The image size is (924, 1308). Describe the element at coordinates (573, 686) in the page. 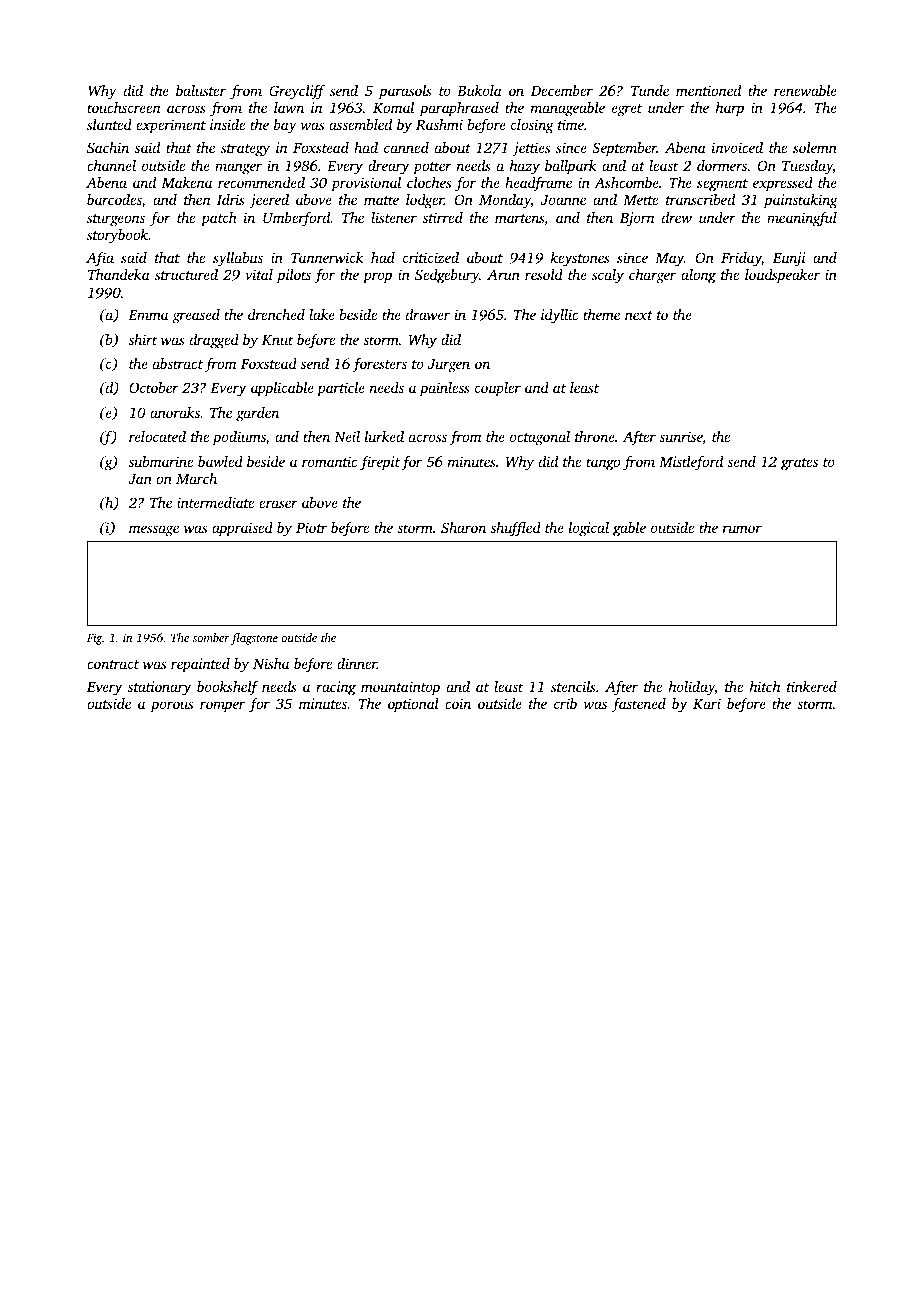

I see `stencils` at that location.
